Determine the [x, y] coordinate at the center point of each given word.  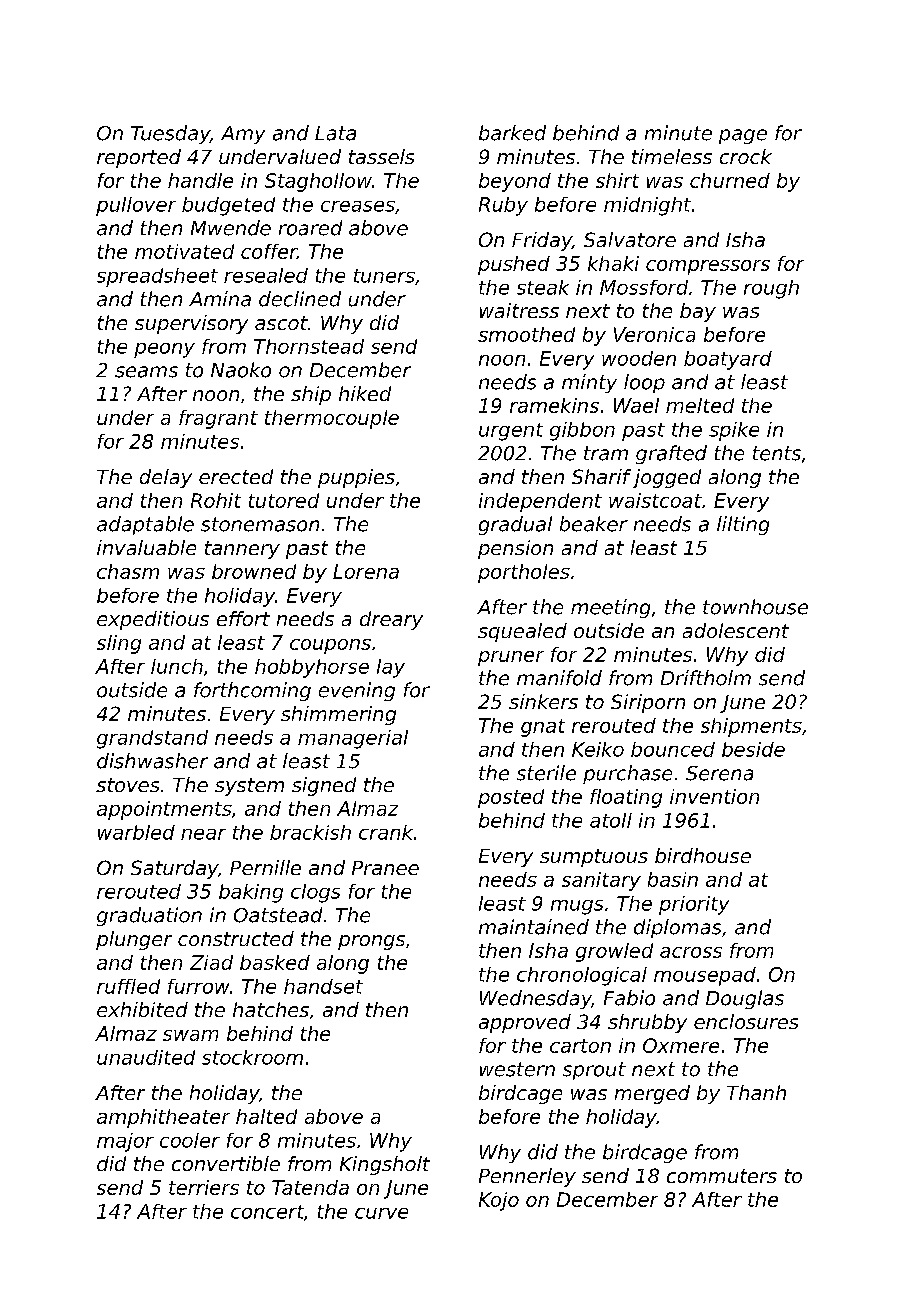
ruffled [128, 986]
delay [166, 478]
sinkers [543, 701]
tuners [384, 276]
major [125, 1142]
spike [734, 431]
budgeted [228, 206]
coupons [330, 646]
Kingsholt [385, 1165]
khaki [613, 263]
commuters [722, 1176]
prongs [371, 942]
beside [753, 749]
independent [540, 502]
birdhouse [703, 855]
